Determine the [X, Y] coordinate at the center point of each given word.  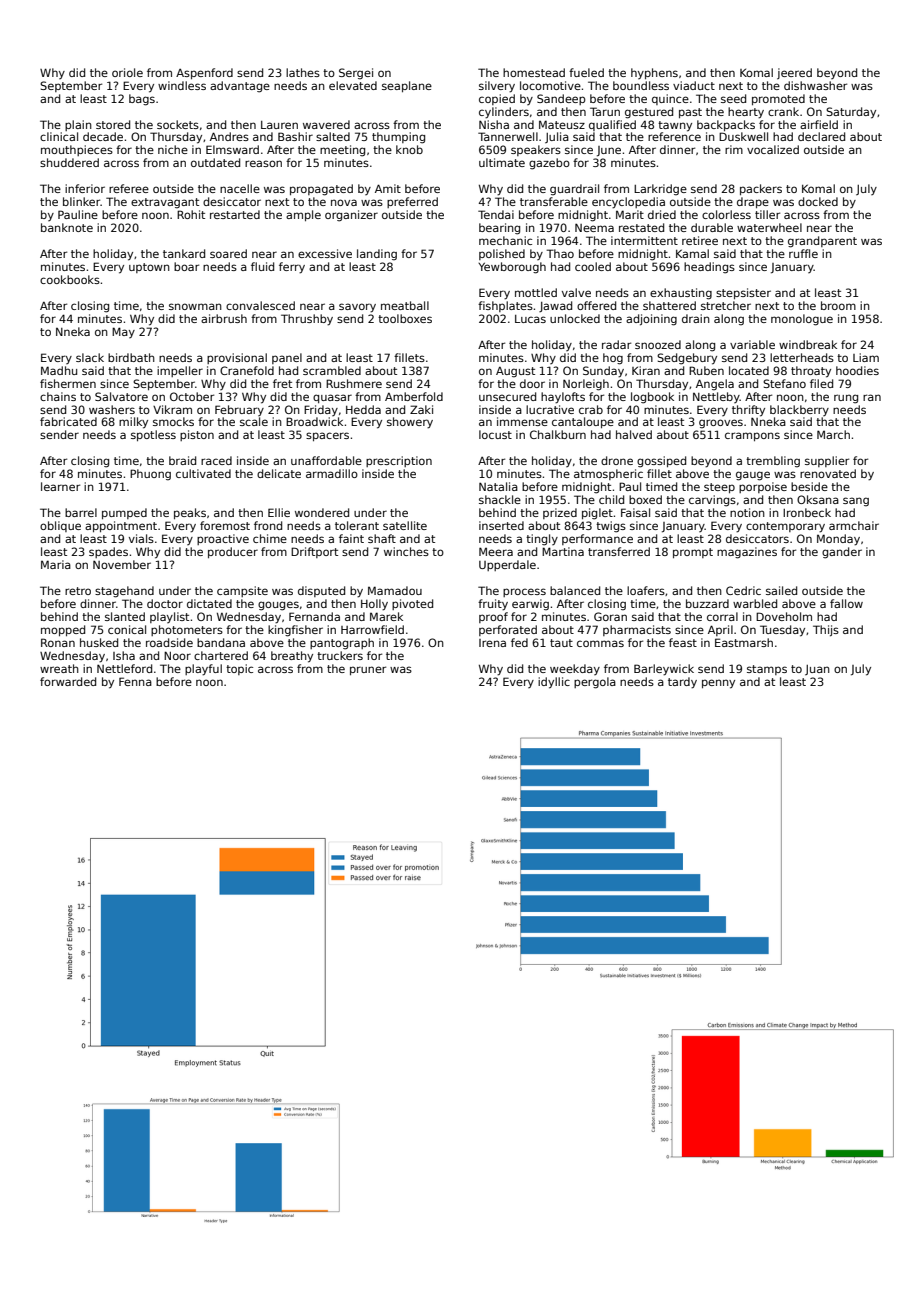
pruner [368, 670]
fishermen [68, 383]
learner [60, 486]
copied [497, 99]
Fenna [135, 681]
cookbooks [70, 279]
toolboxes [405, 318]
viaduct [694, 85]
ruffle [803, 253]
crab [591, 409]
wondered [322, 512]
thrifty [748, 411]
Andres [229, 136]
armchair [854, 525]
